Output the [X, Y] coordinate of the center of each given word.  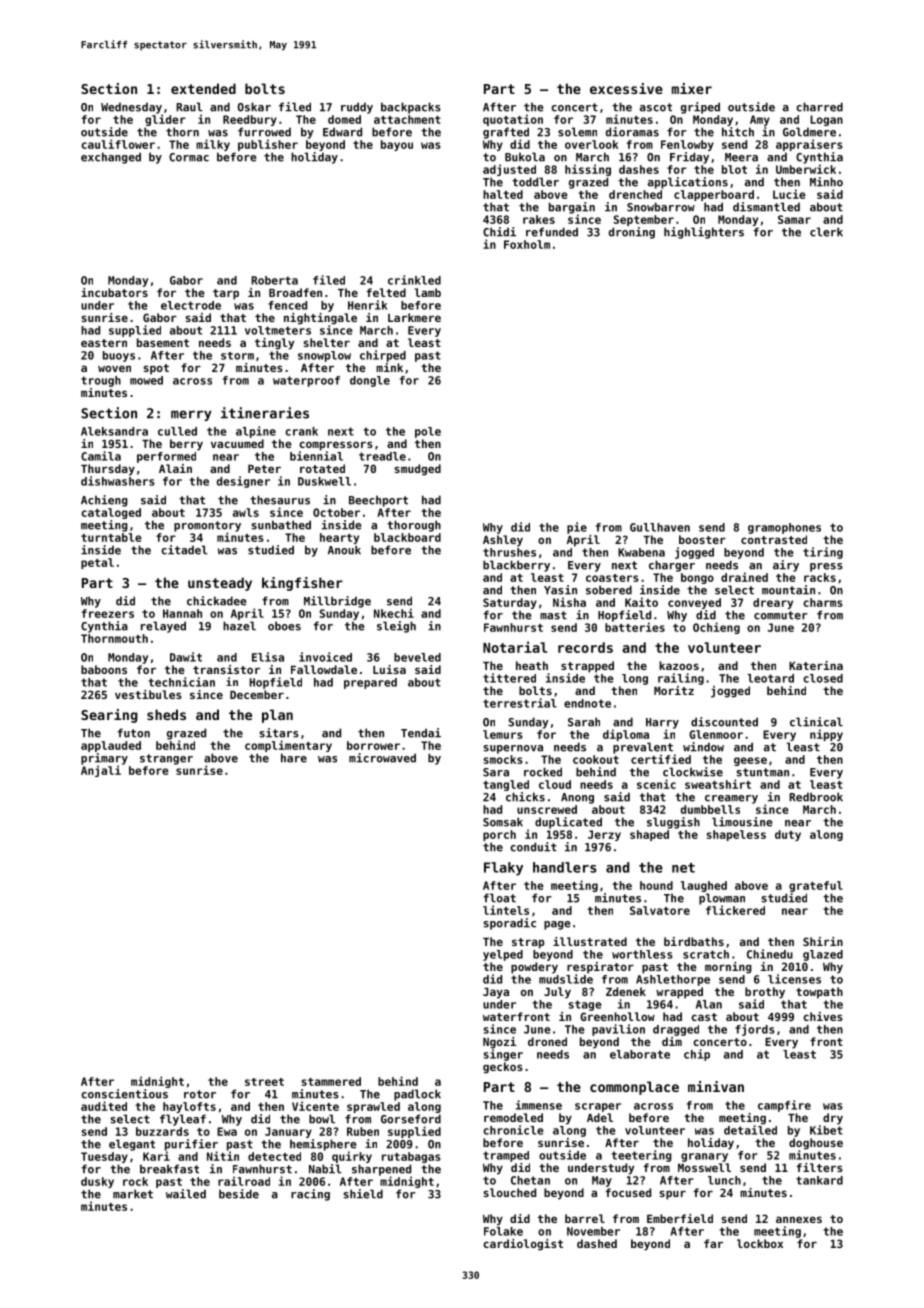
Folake [503, 1231]
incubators [114, 292]
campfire [784, 1106]
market [133, 1194]
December [257, 694]
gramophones [784, 528]
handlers [565, 867]
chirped [383, 356]
